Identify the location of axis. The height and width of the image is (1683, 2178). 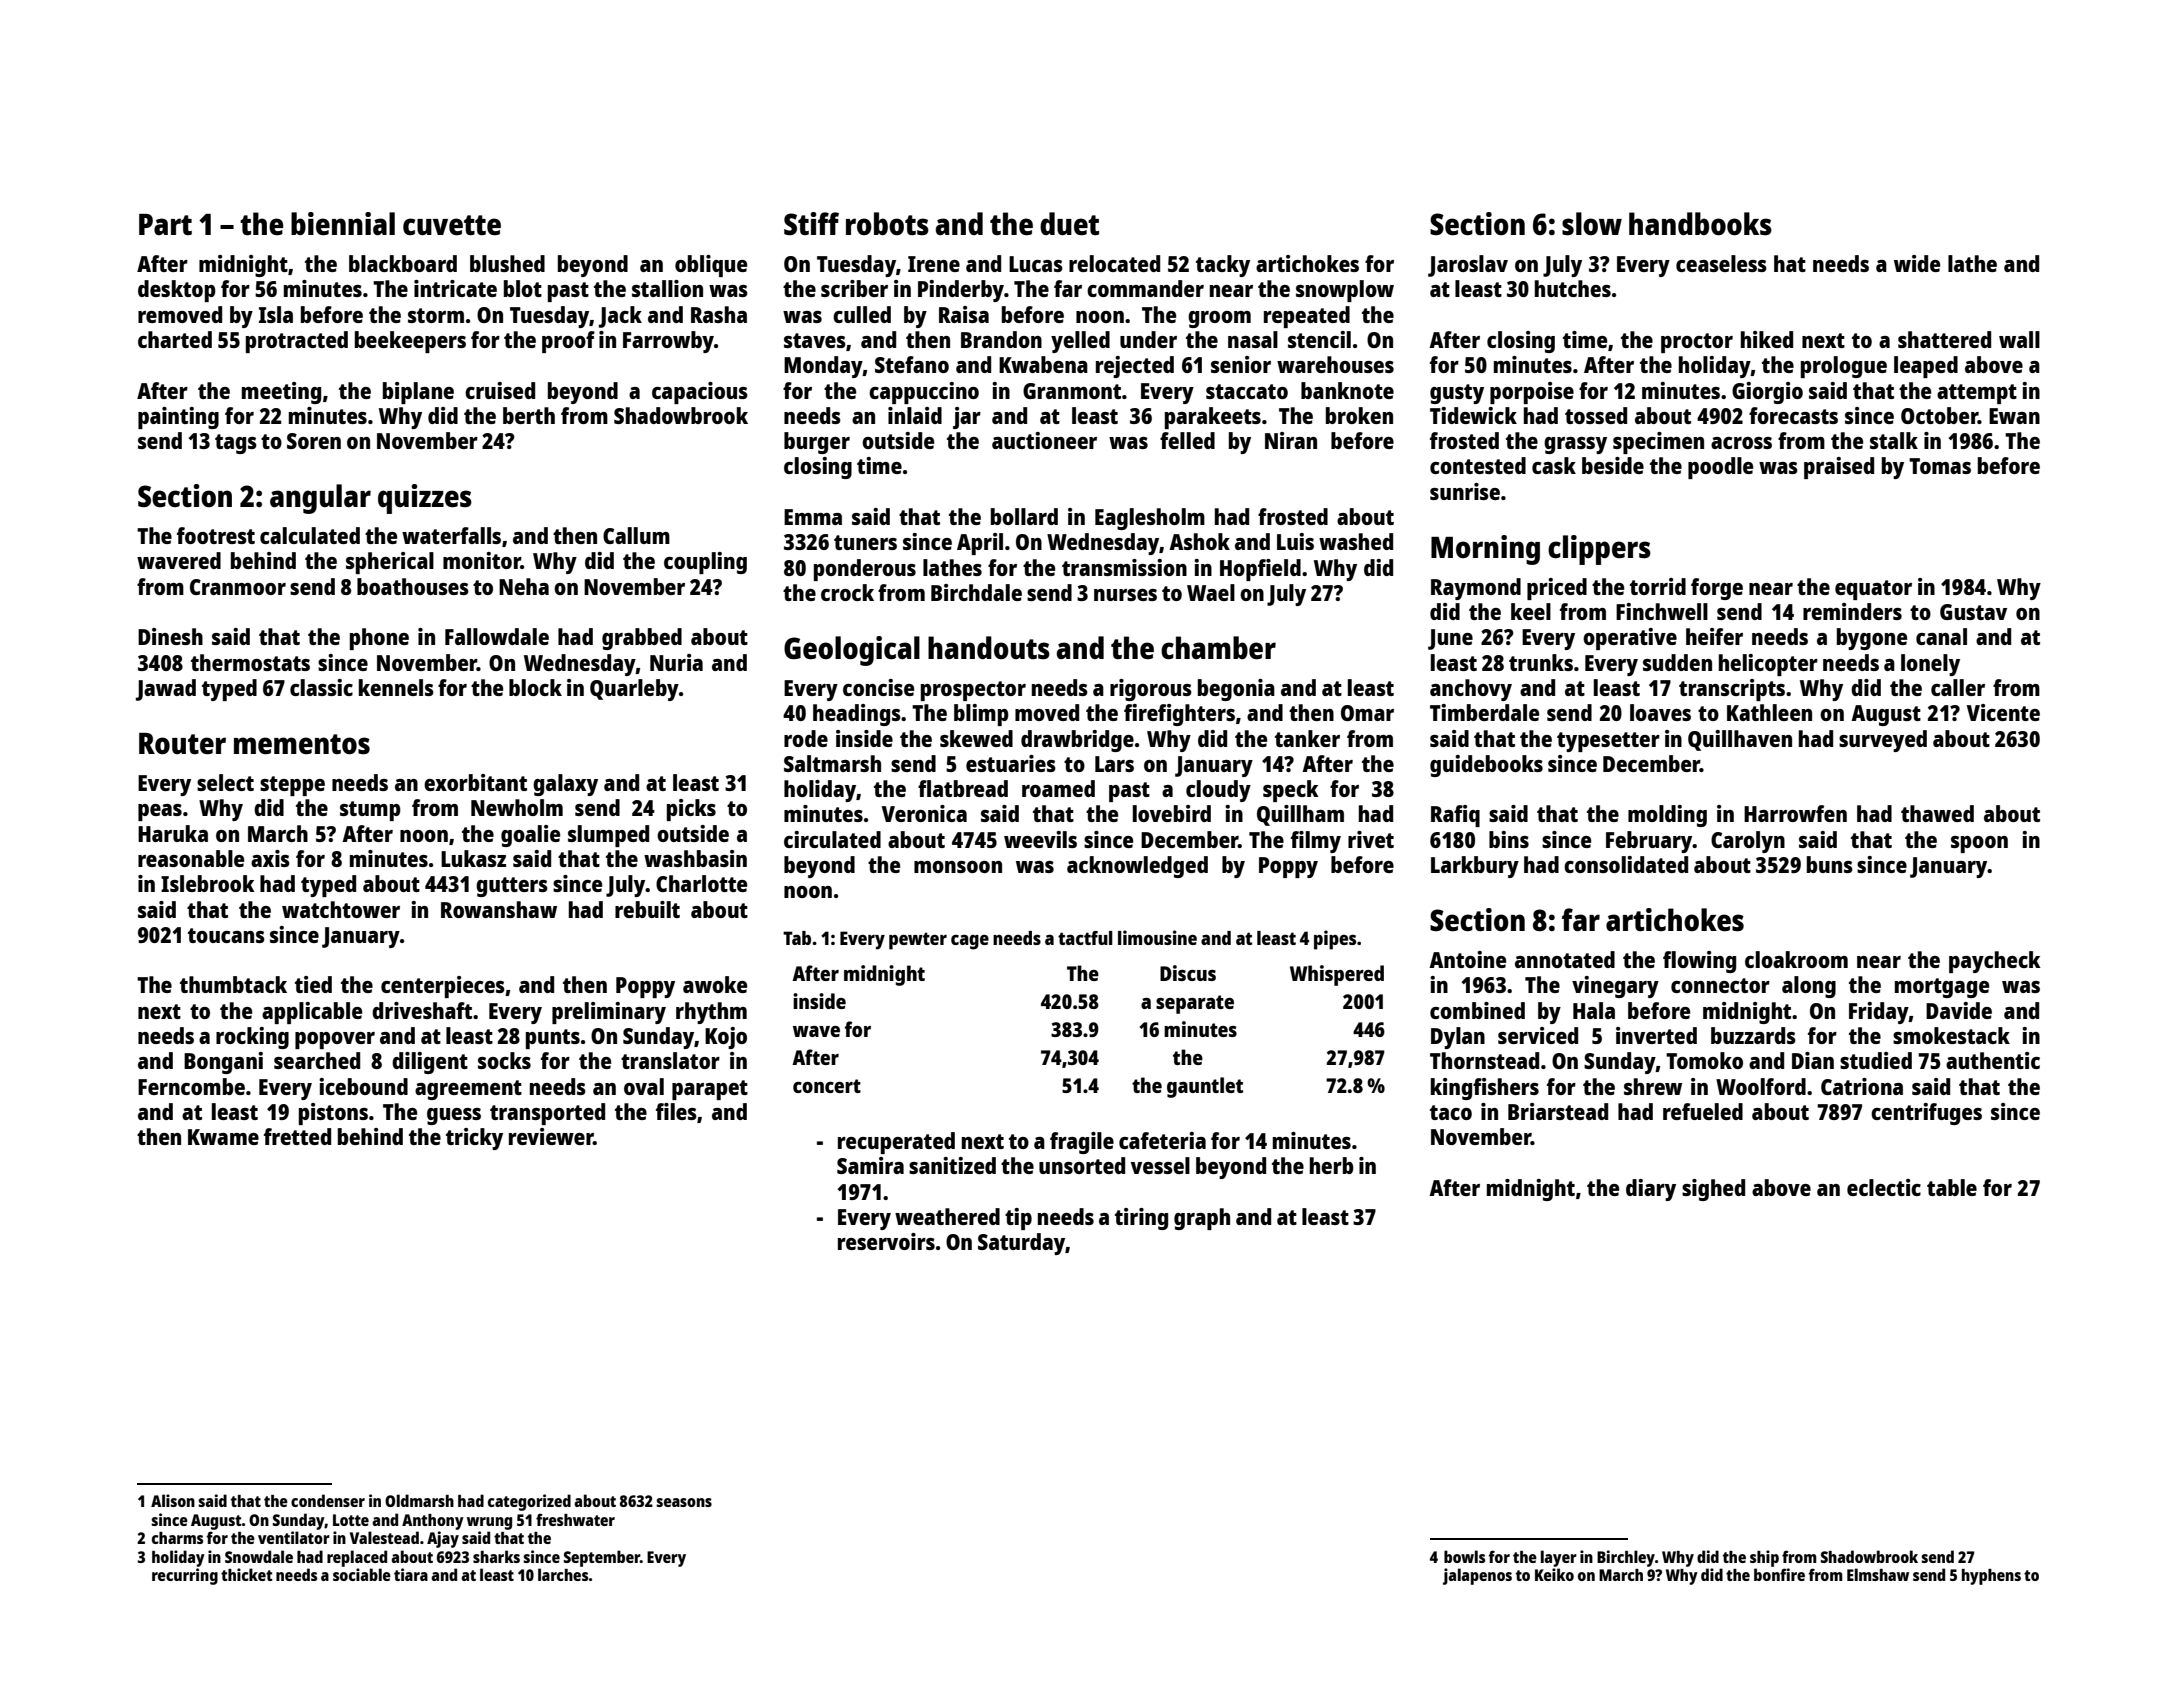
(270, 858).
